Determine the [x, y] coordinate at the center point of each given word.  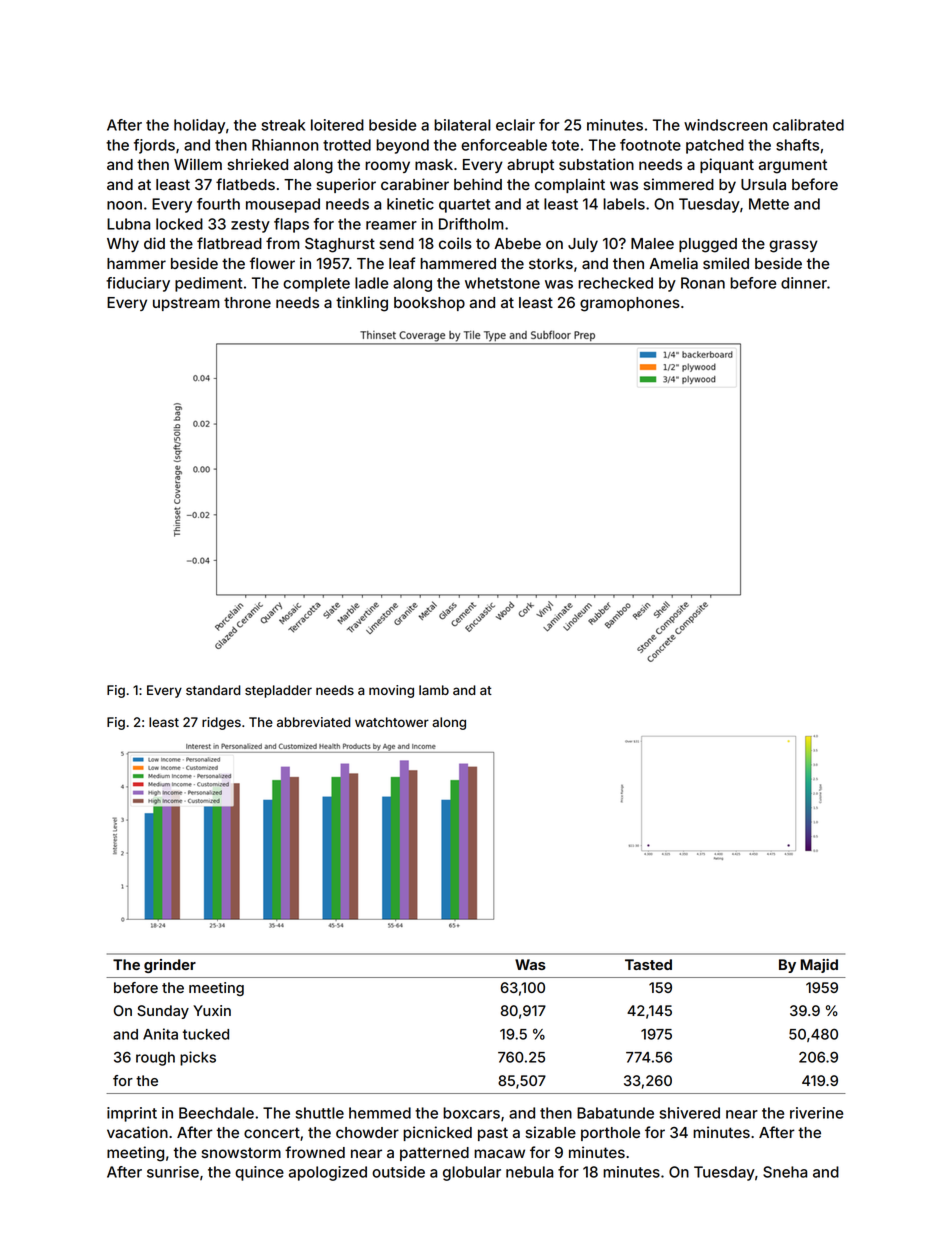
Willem [198, 164]
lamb [434, 690]
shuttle [320, 1113]
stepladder [278, 691]
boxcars [471, 1113]
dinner [804, 283]
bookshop [429, 304]
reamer [391, 225]
